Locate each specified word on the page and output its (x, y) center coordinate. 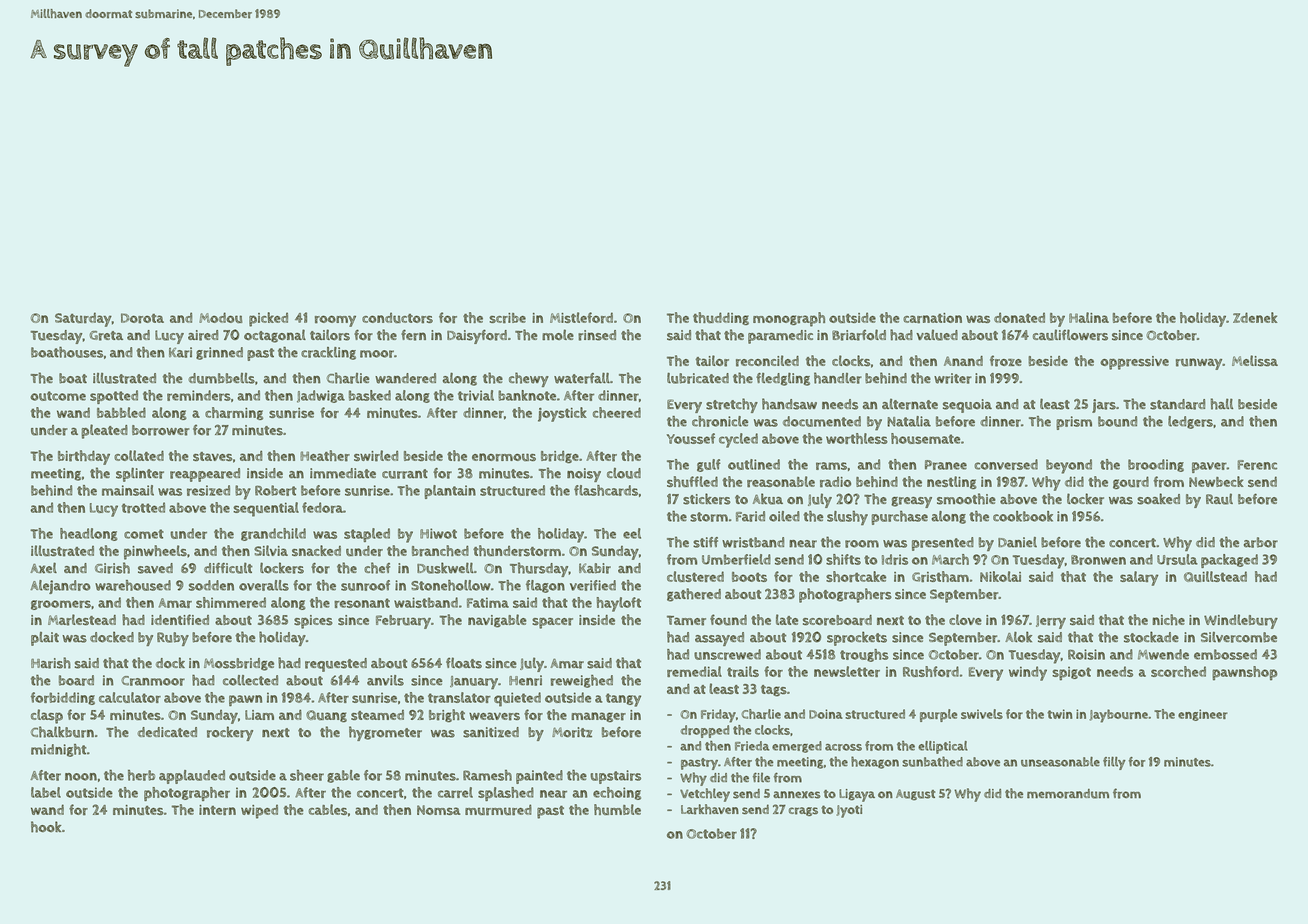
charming (234, 413)
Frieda (752, 746)
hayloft (619, 604)
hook (46, 827)
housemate (925, 438)
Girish (112, 568)
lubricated (698, 378)
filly (1114, 763)
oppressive (1134, 363)
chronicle (720, 421)
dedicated (167, 732)
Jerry (1051, 622)
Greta (106, 336)
